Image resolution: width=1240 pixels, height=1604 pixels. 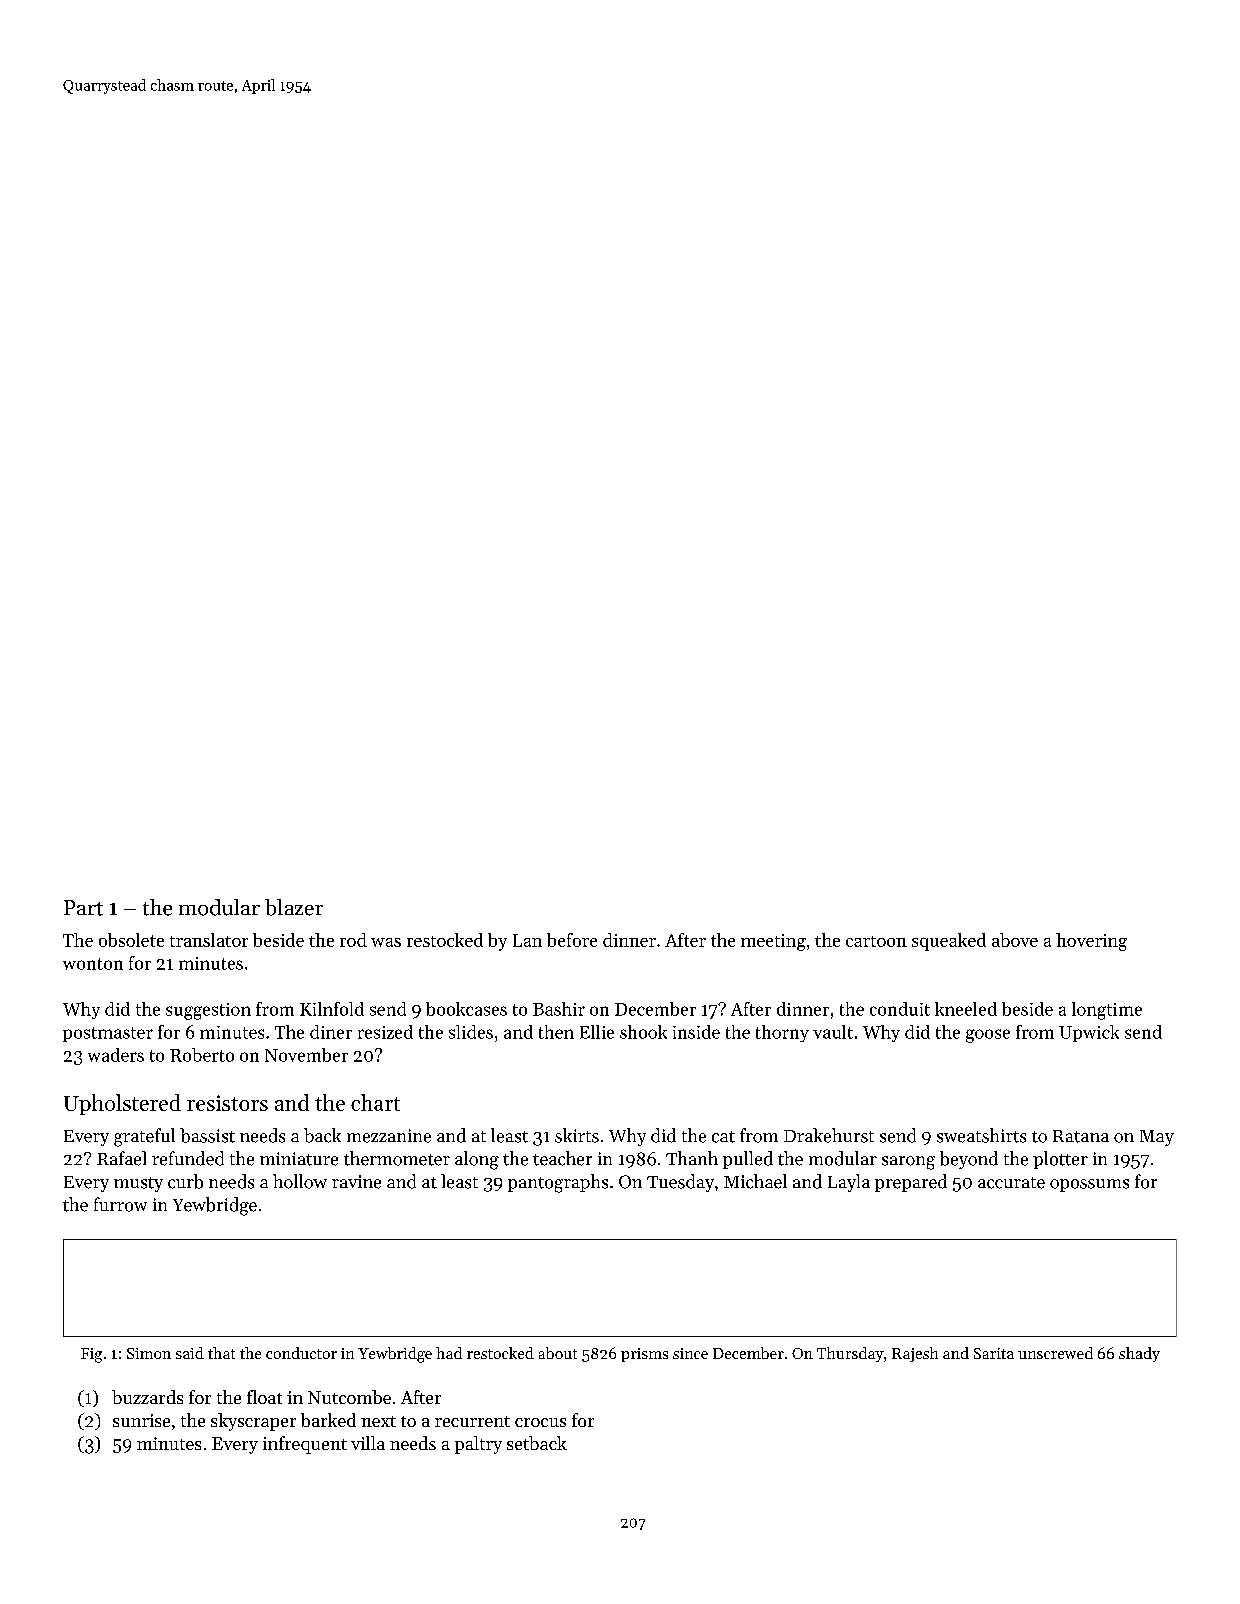 What do you see at coordinates (540, 1422) in the document?
I see `crocus` at bounding box center [540, 1422].
